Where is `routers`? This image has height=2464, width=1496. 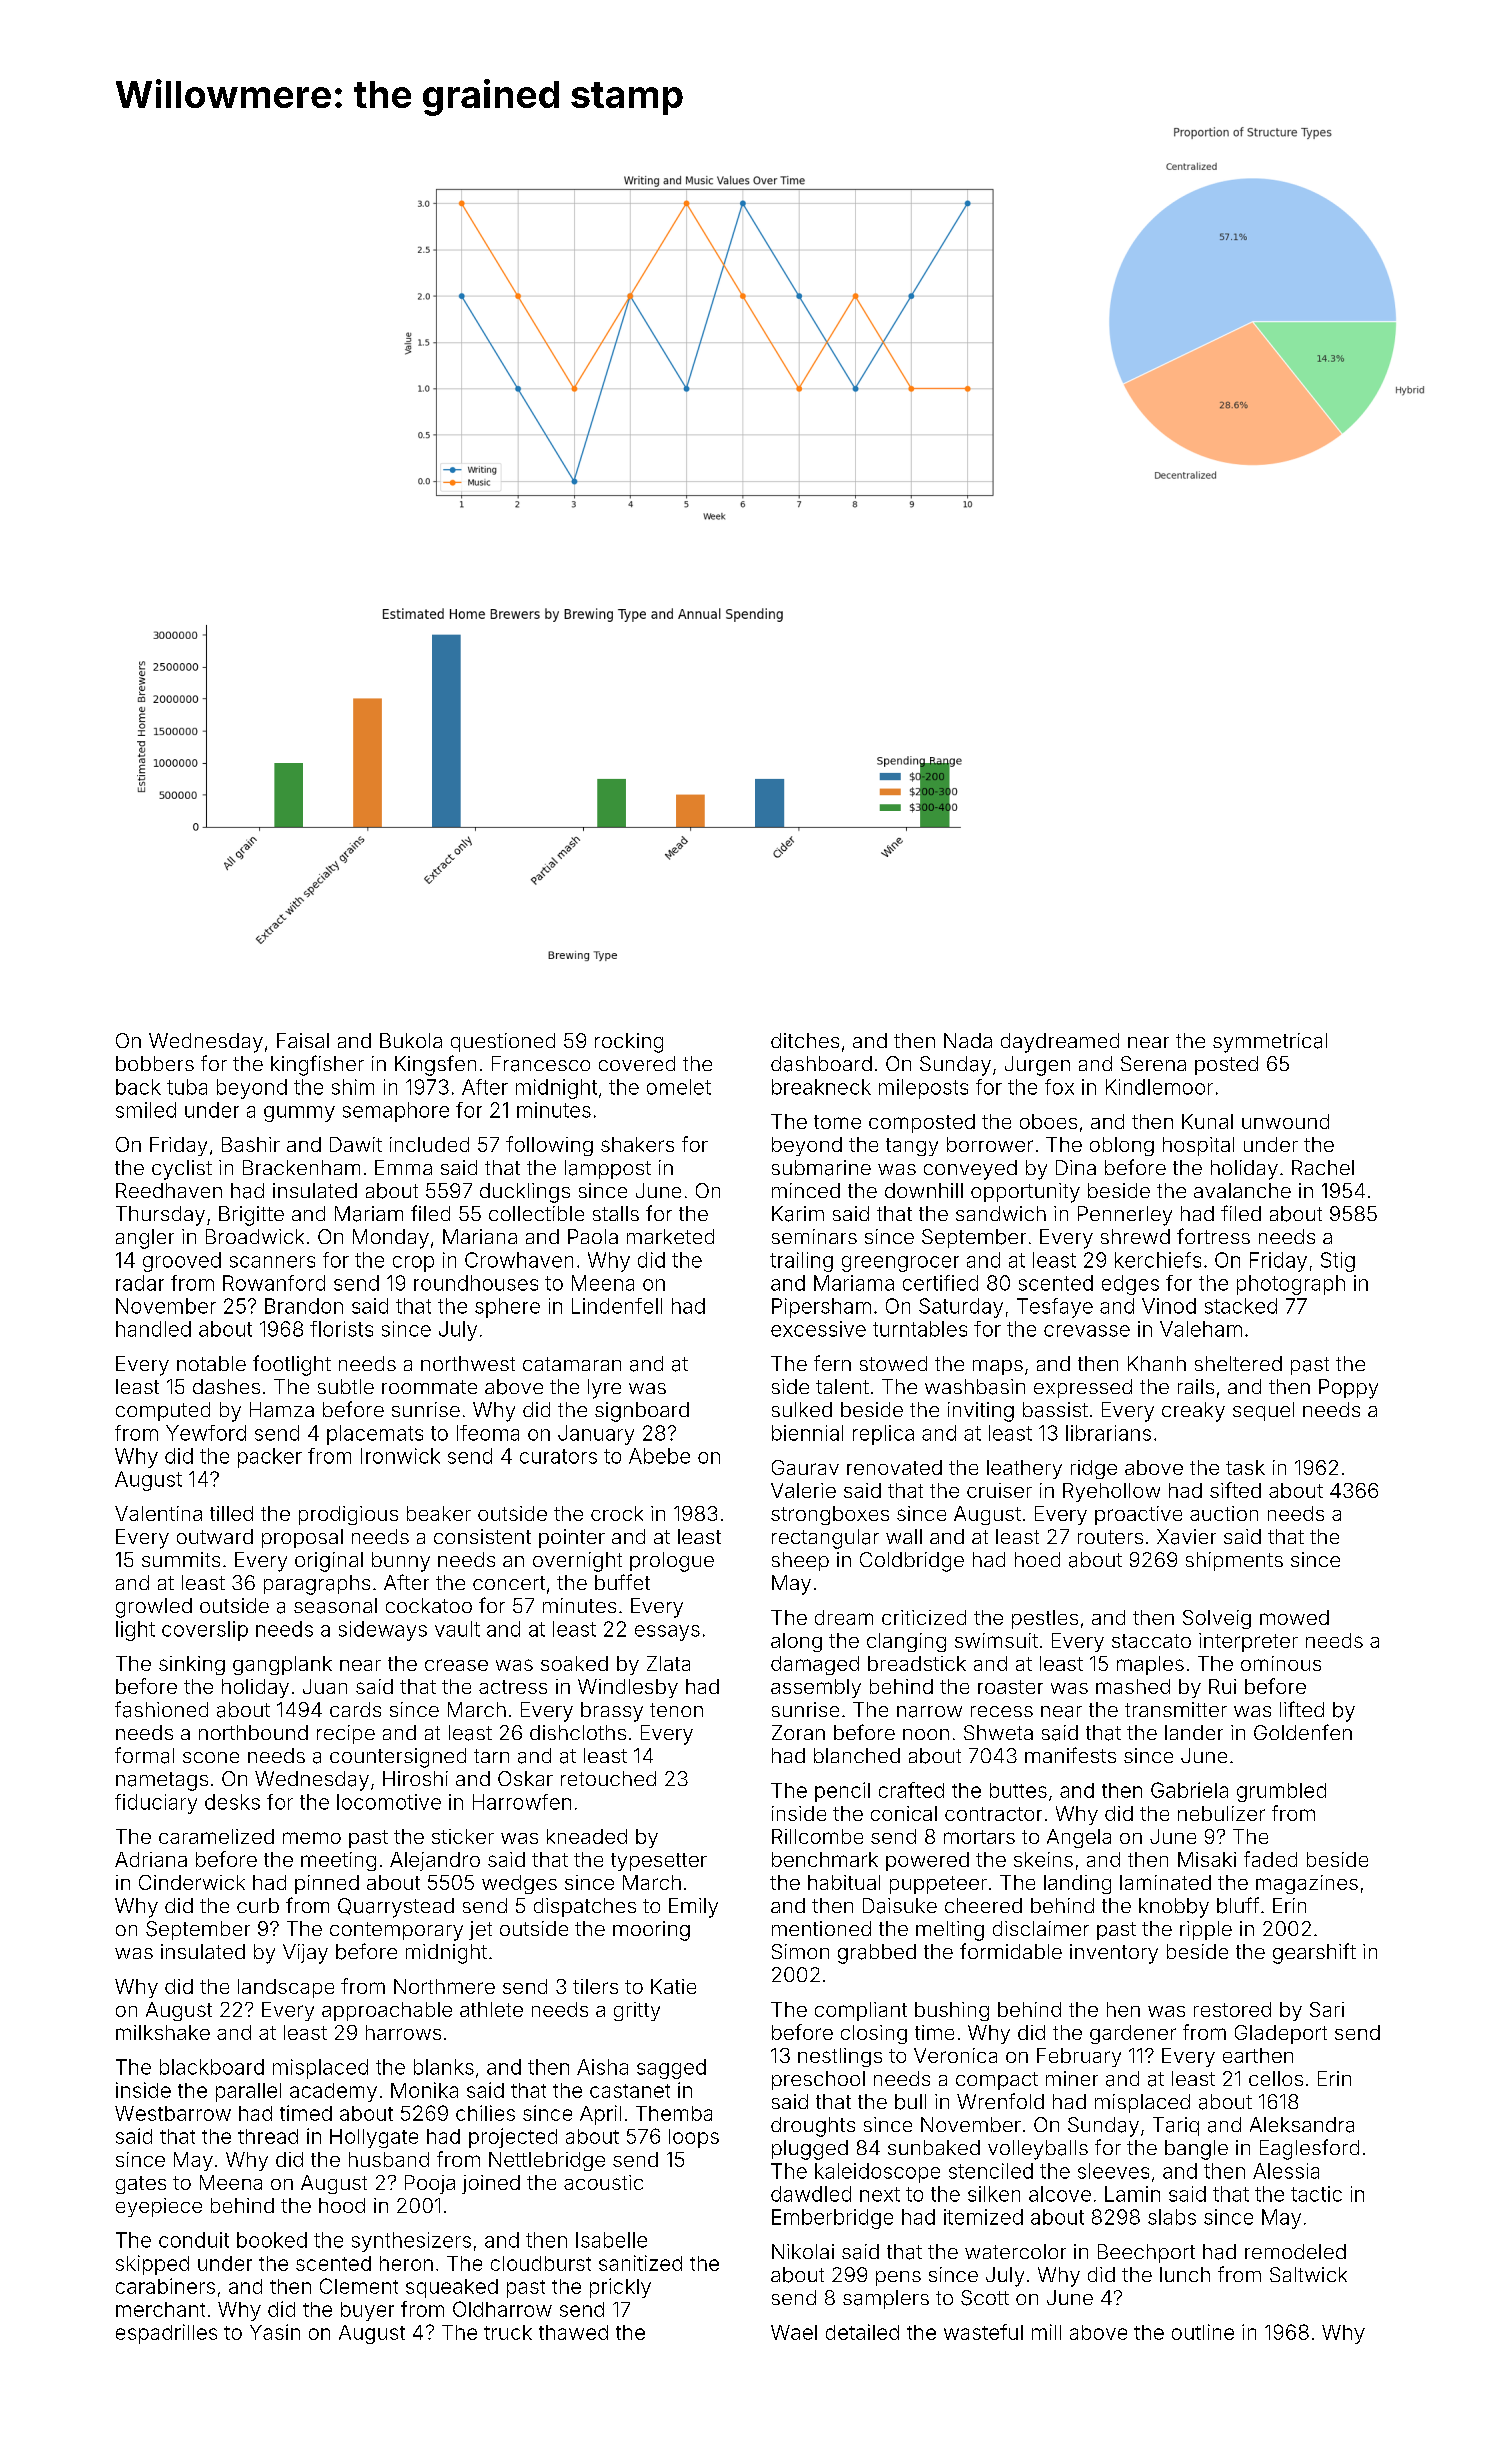 routers is located at coordinates (1110, 1537).
